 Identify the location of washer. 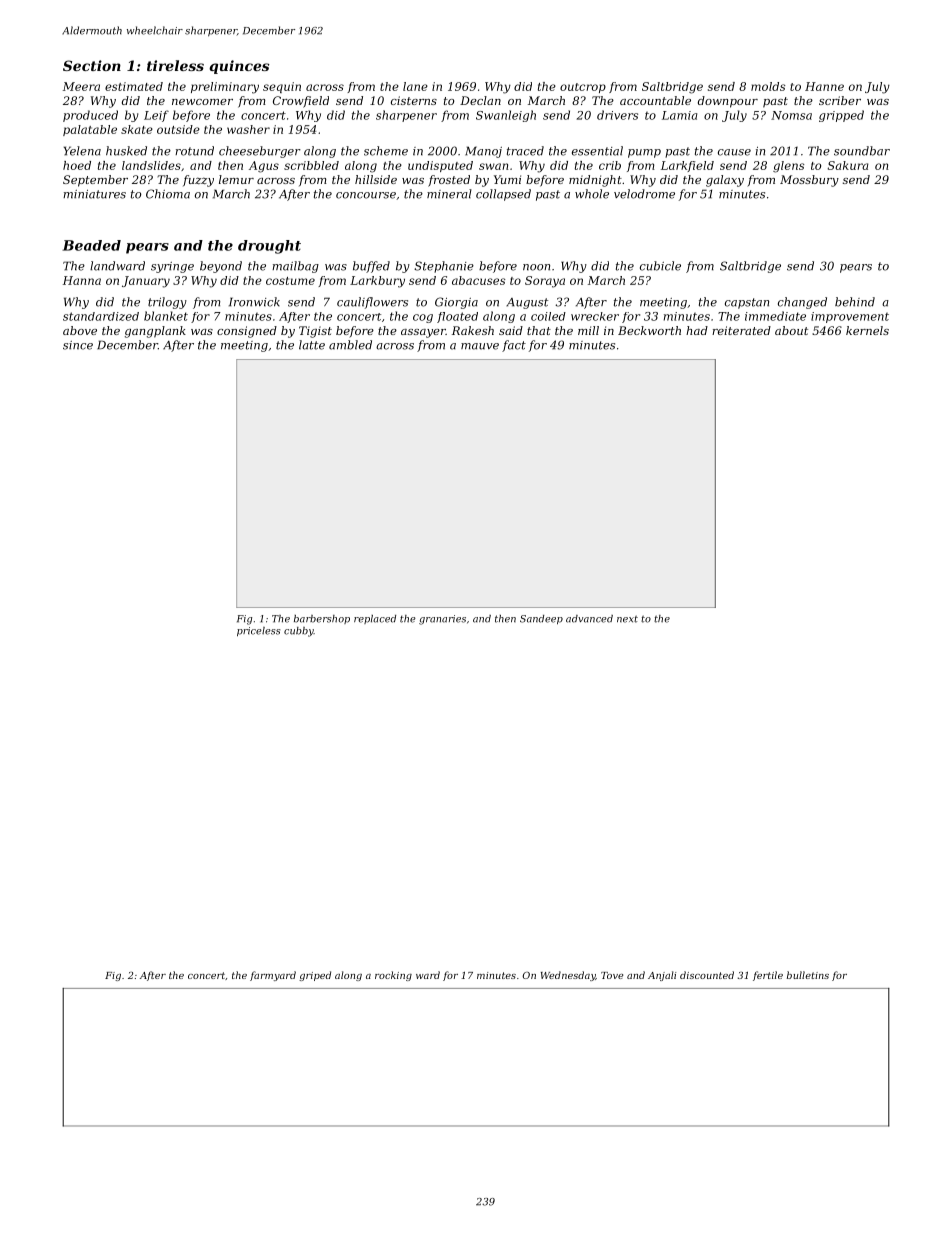
(248, 129).
